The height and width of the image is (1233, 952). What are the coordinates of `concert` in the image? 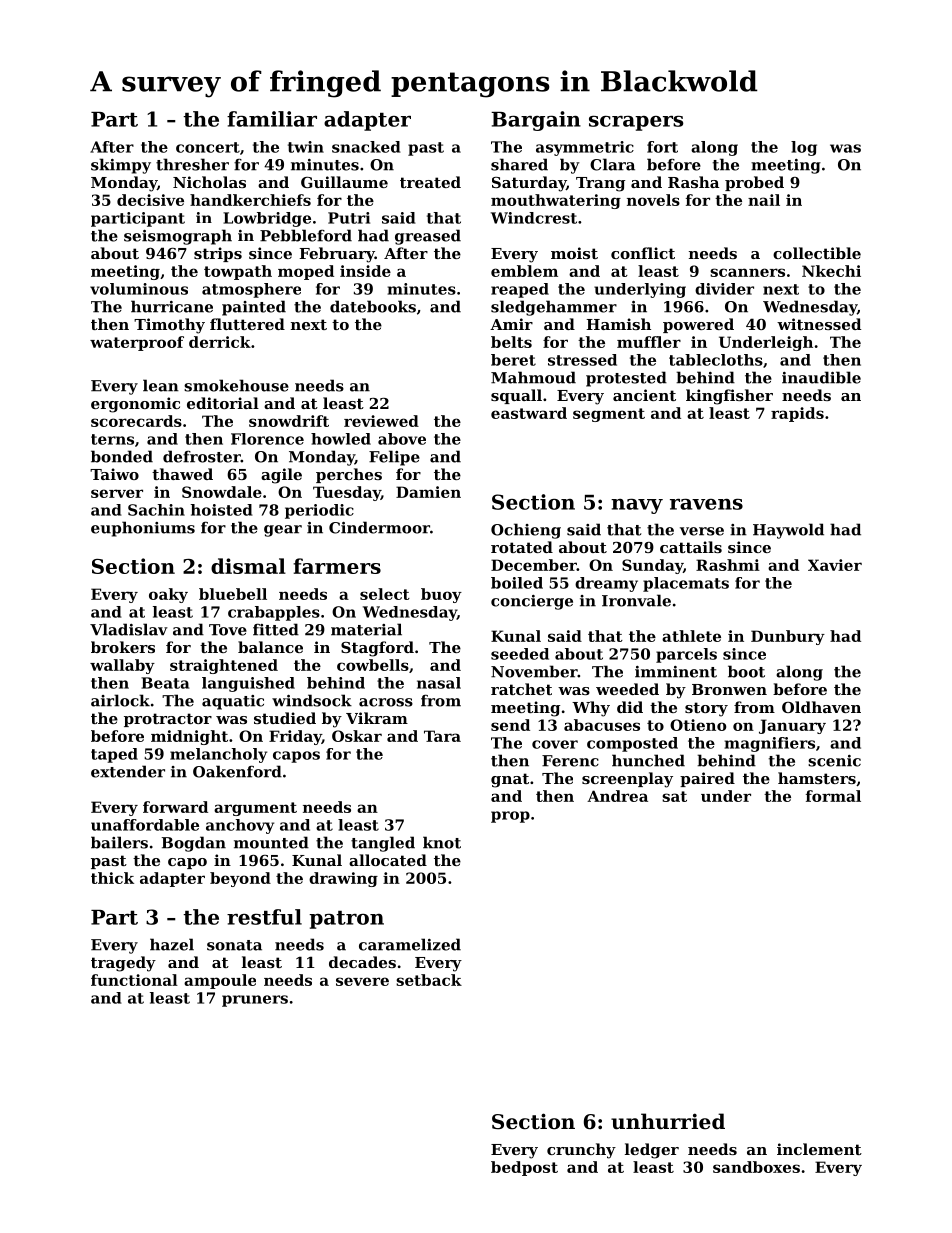 It's located at (208, 147).
